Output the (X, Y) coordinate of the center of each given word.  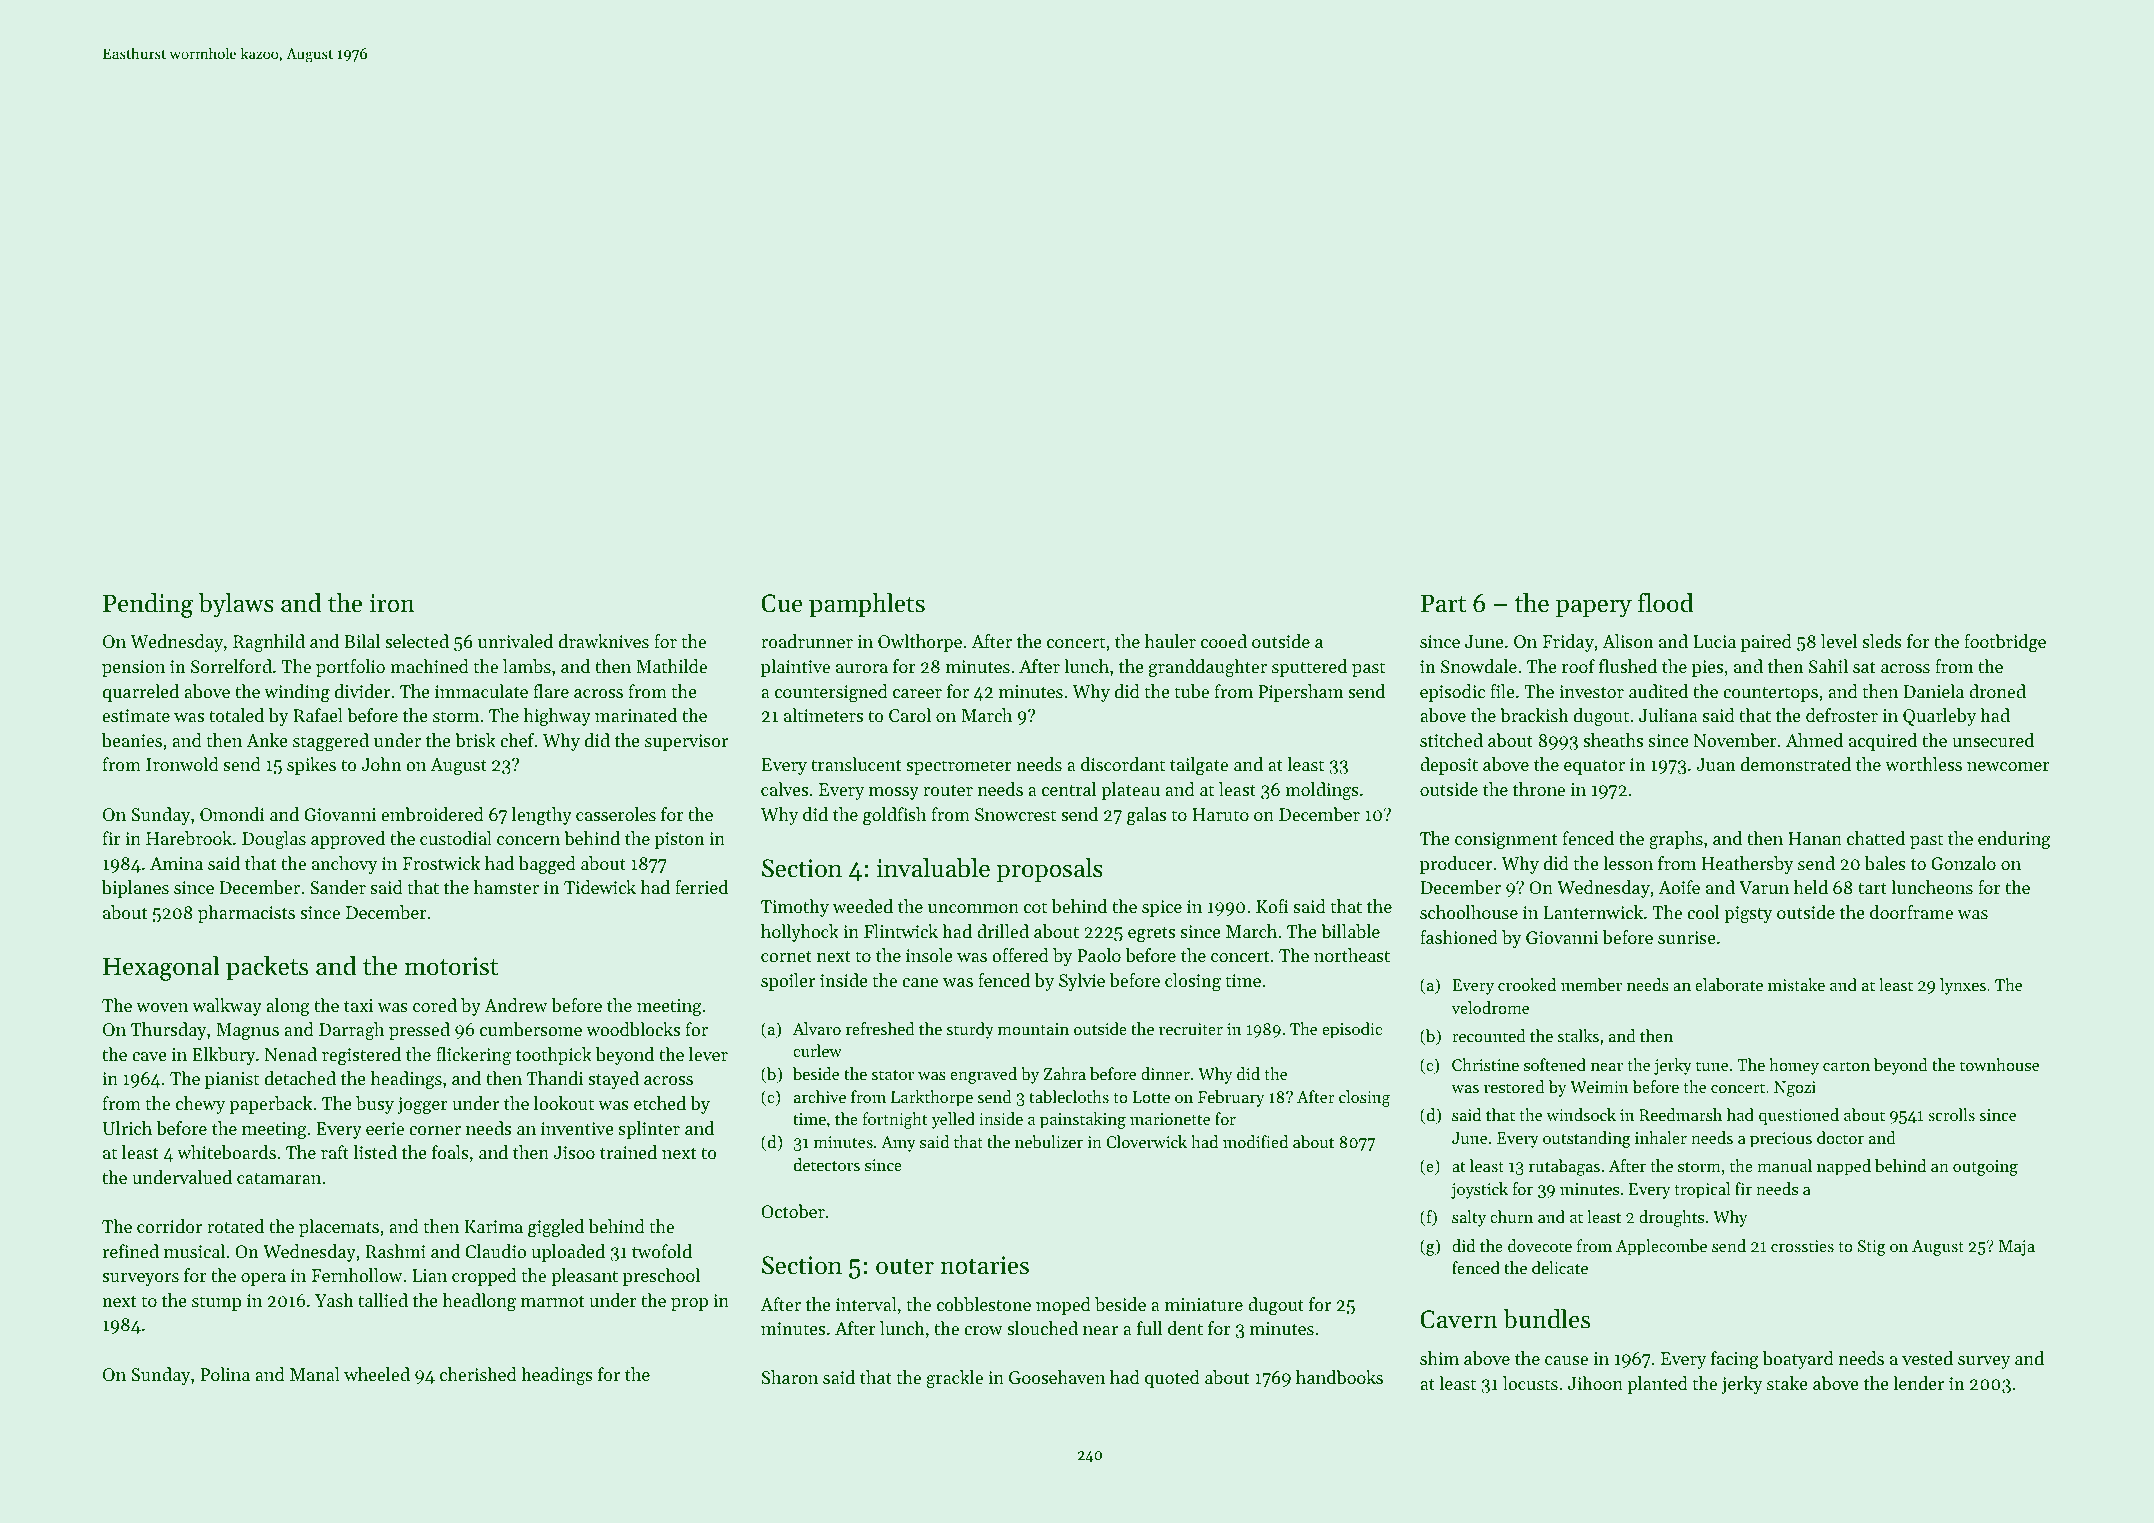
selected (417, 641)
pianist (232, 1080)
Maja (2017, 1248)
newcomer (2008, 766)
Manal (315, 1374)
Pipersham (1301, 693)
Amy (898, 1144)
